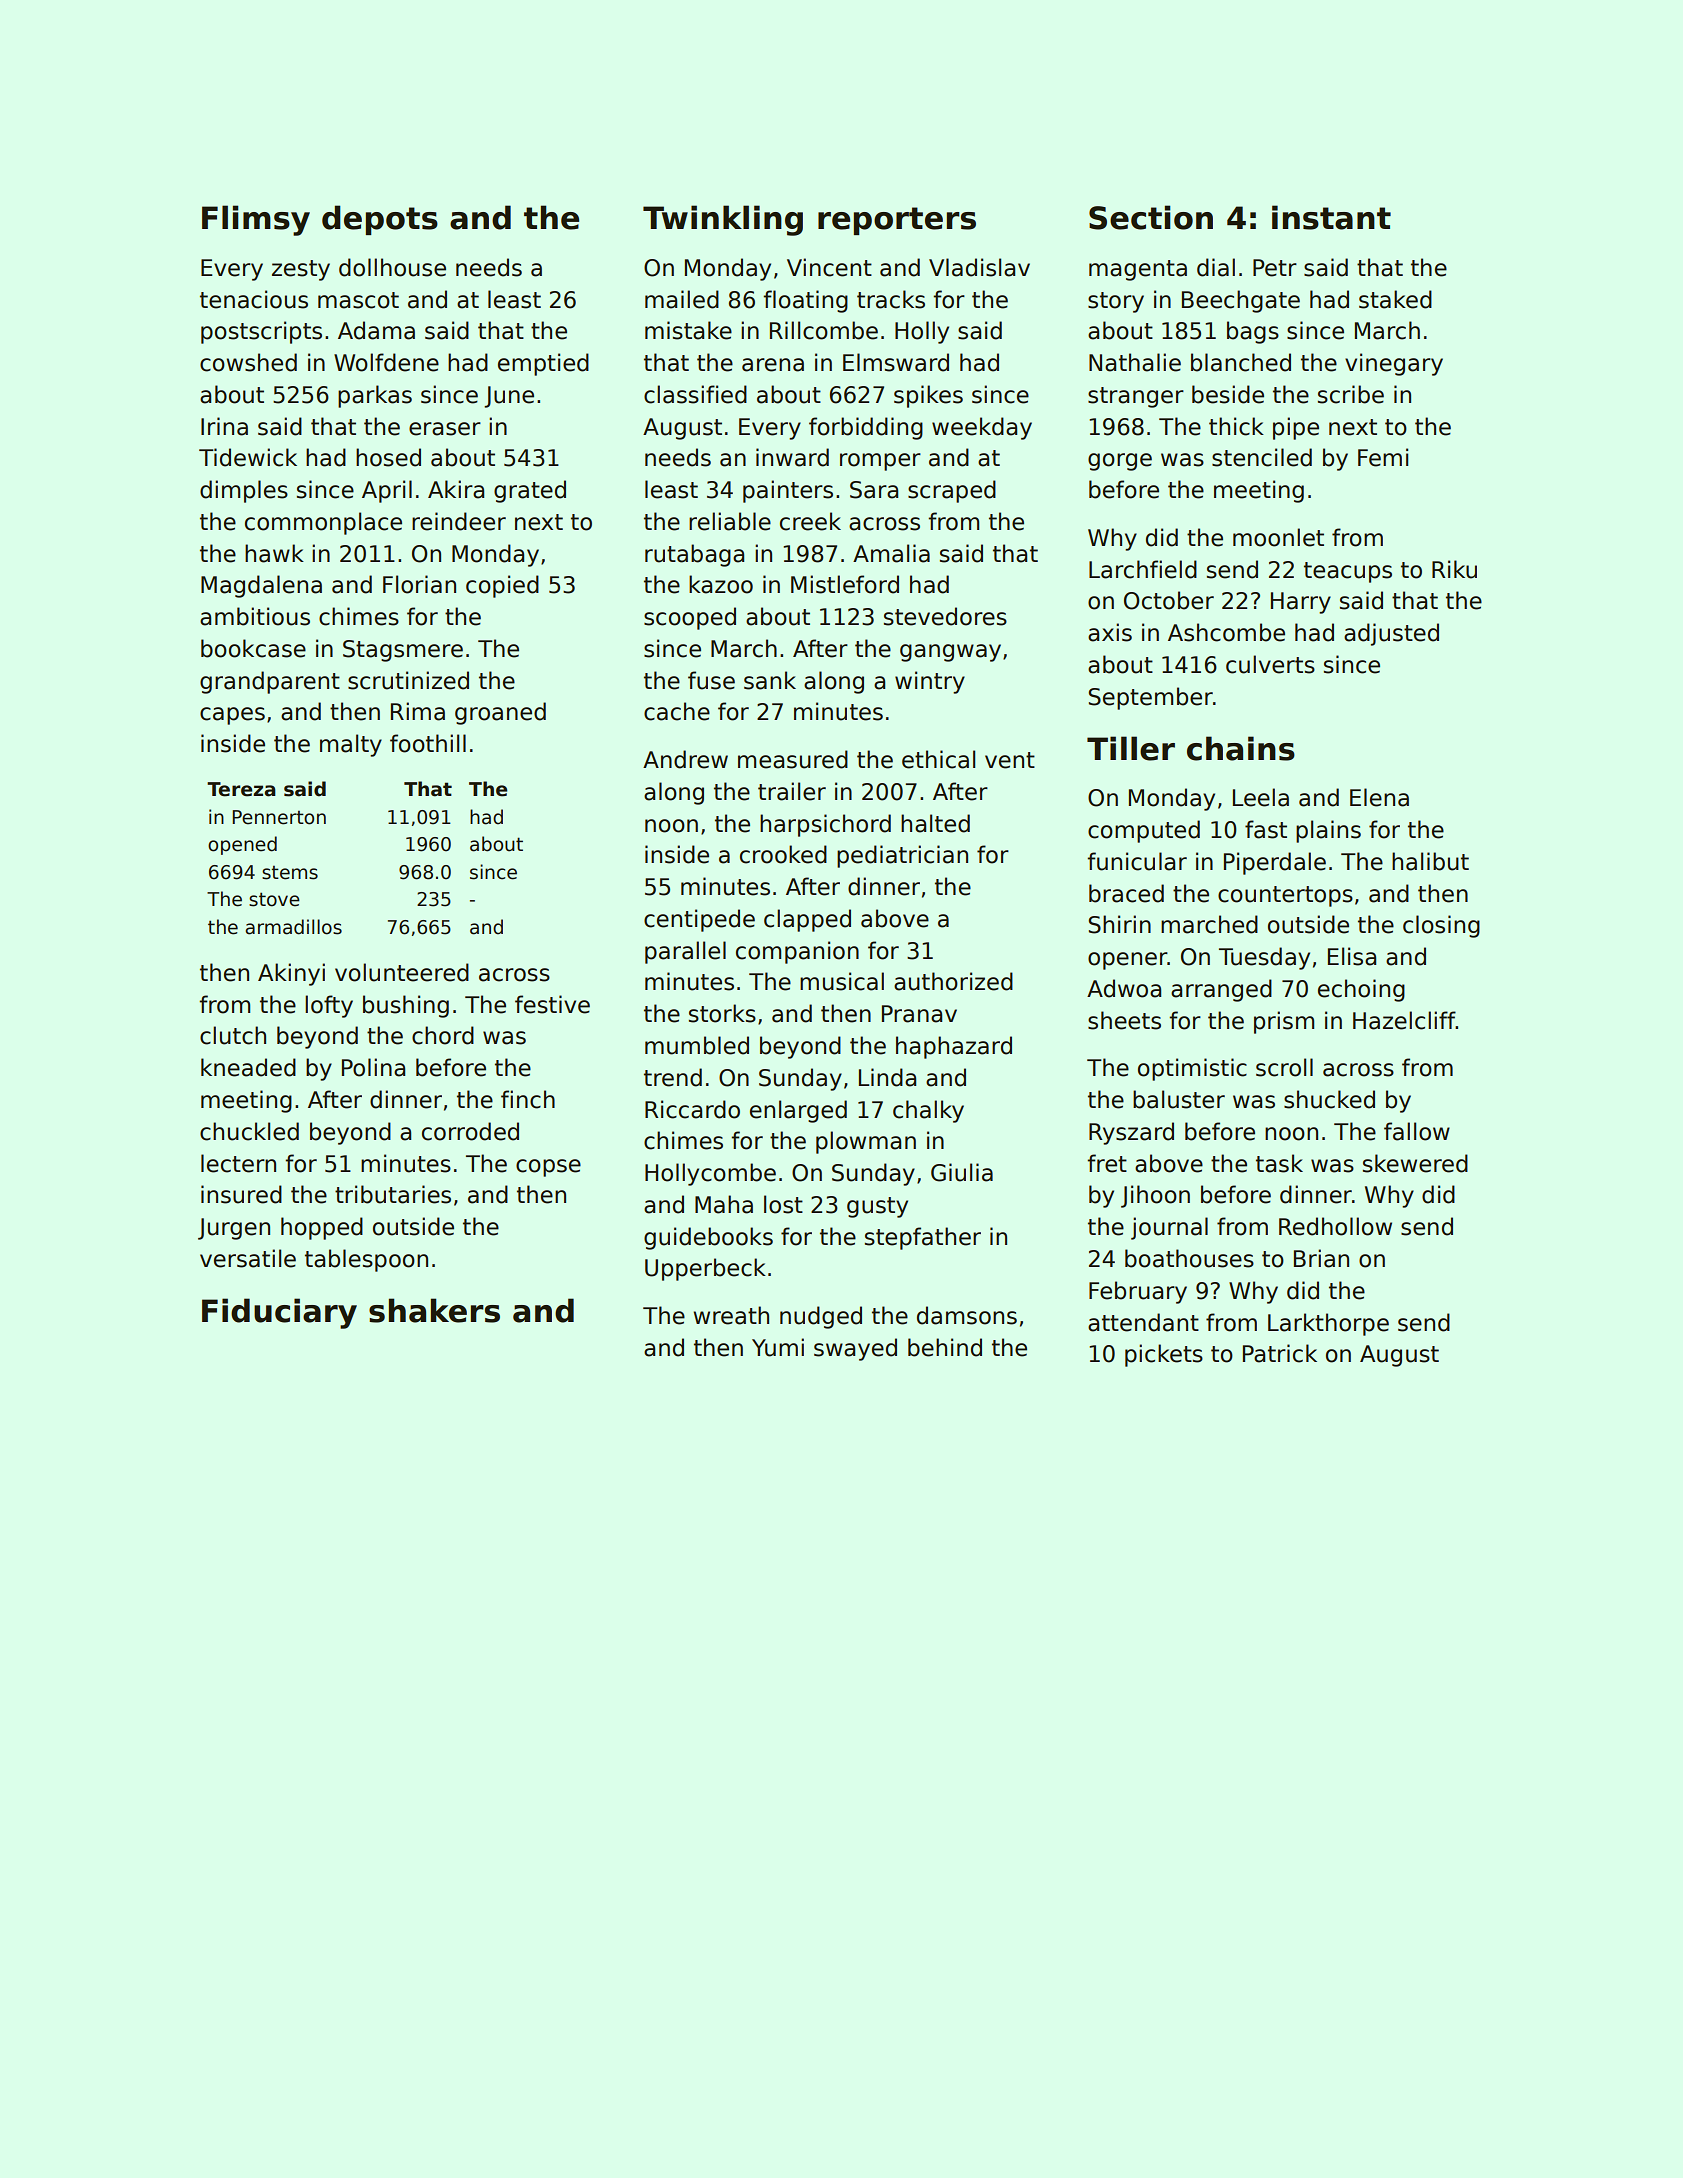  I want to click on halted, so click(935, 823).
